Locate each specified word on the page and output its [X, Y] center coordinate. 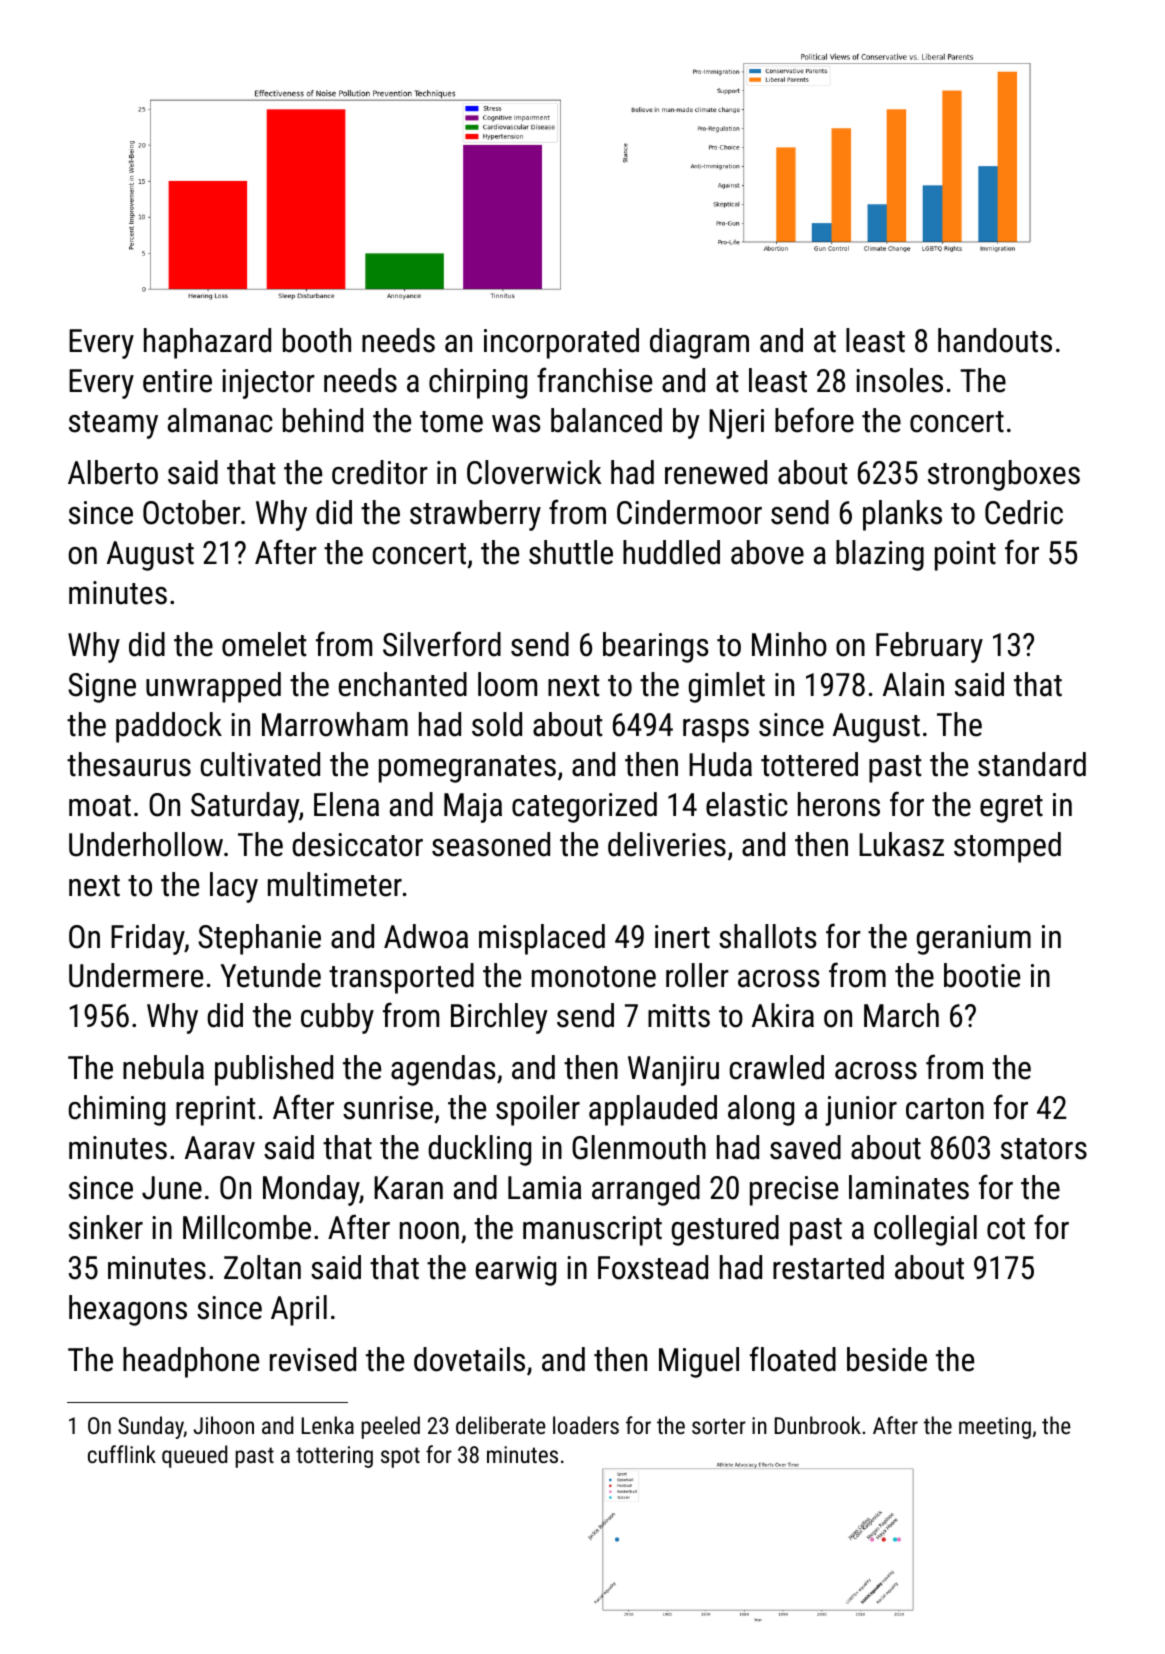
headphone [191, 1362]
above [767, 552]
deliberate [501, 1425]
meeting [995, 1428]
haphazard [207, 343]
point [965, 556]
